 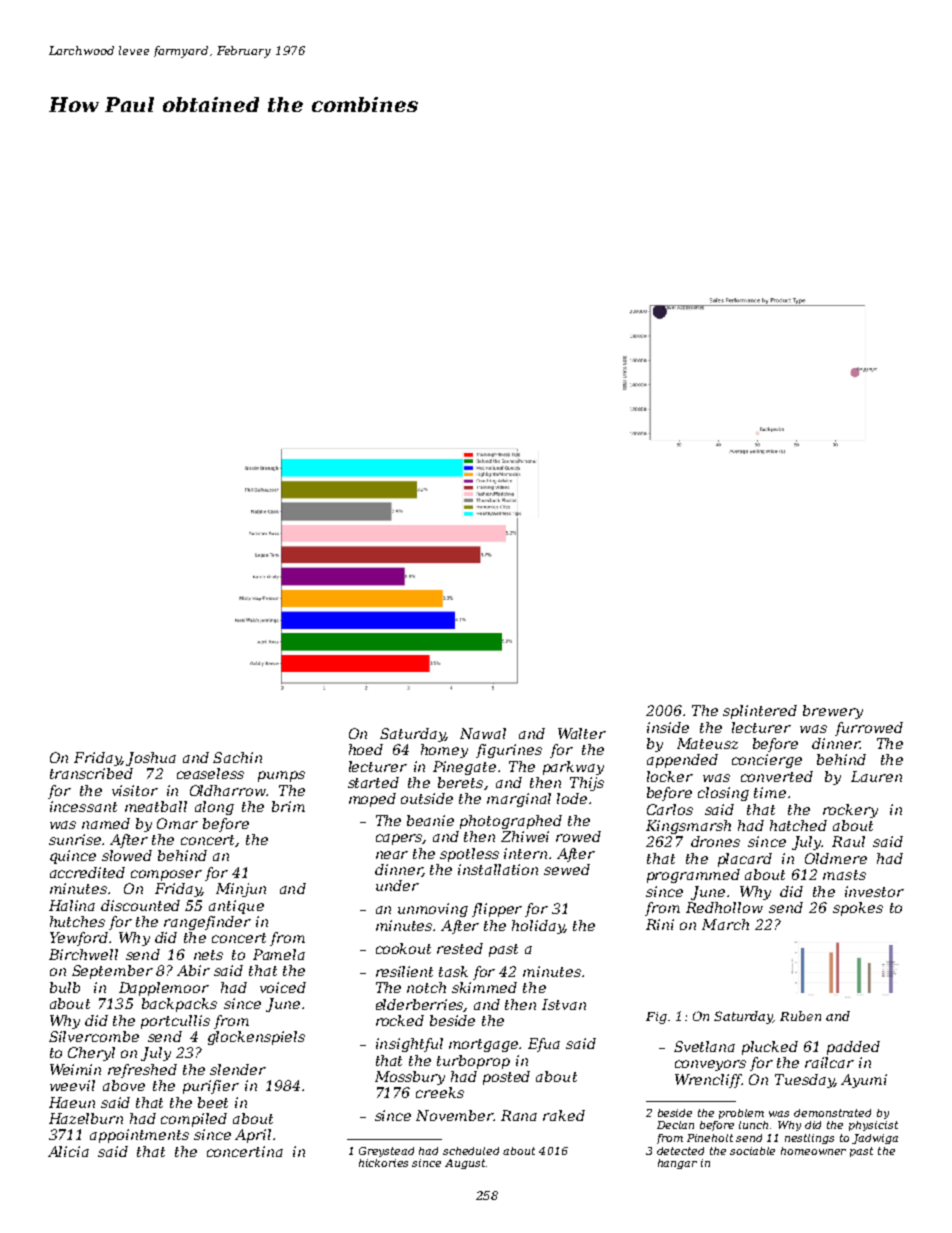 What do you see at coordinates (464, 768) in the image?
I see `Pinegate` at bounding box center [464, 768].
